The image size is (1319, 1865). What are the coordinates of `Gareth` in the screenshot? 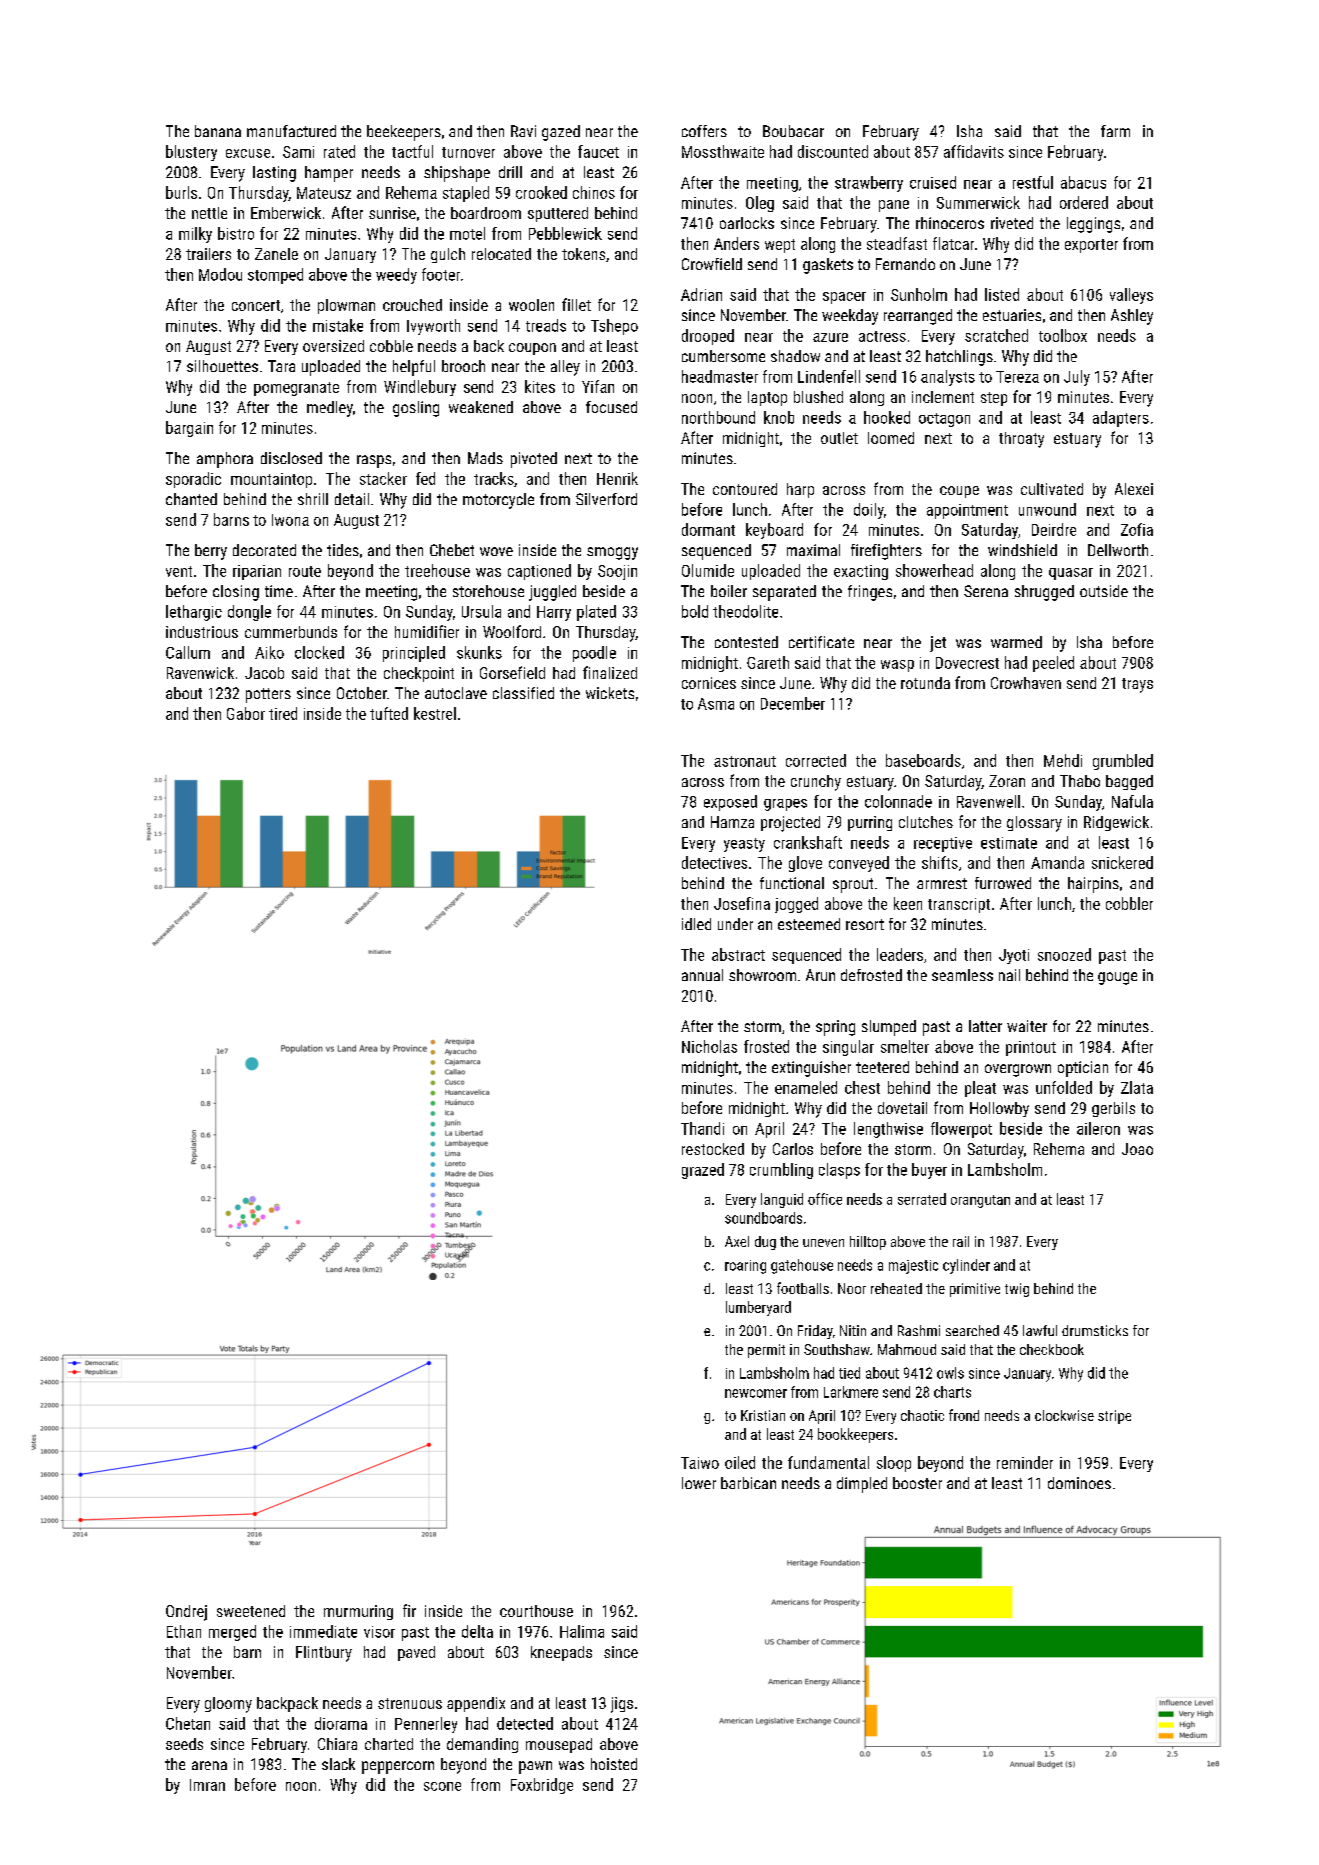 It's located at (768, 662).
